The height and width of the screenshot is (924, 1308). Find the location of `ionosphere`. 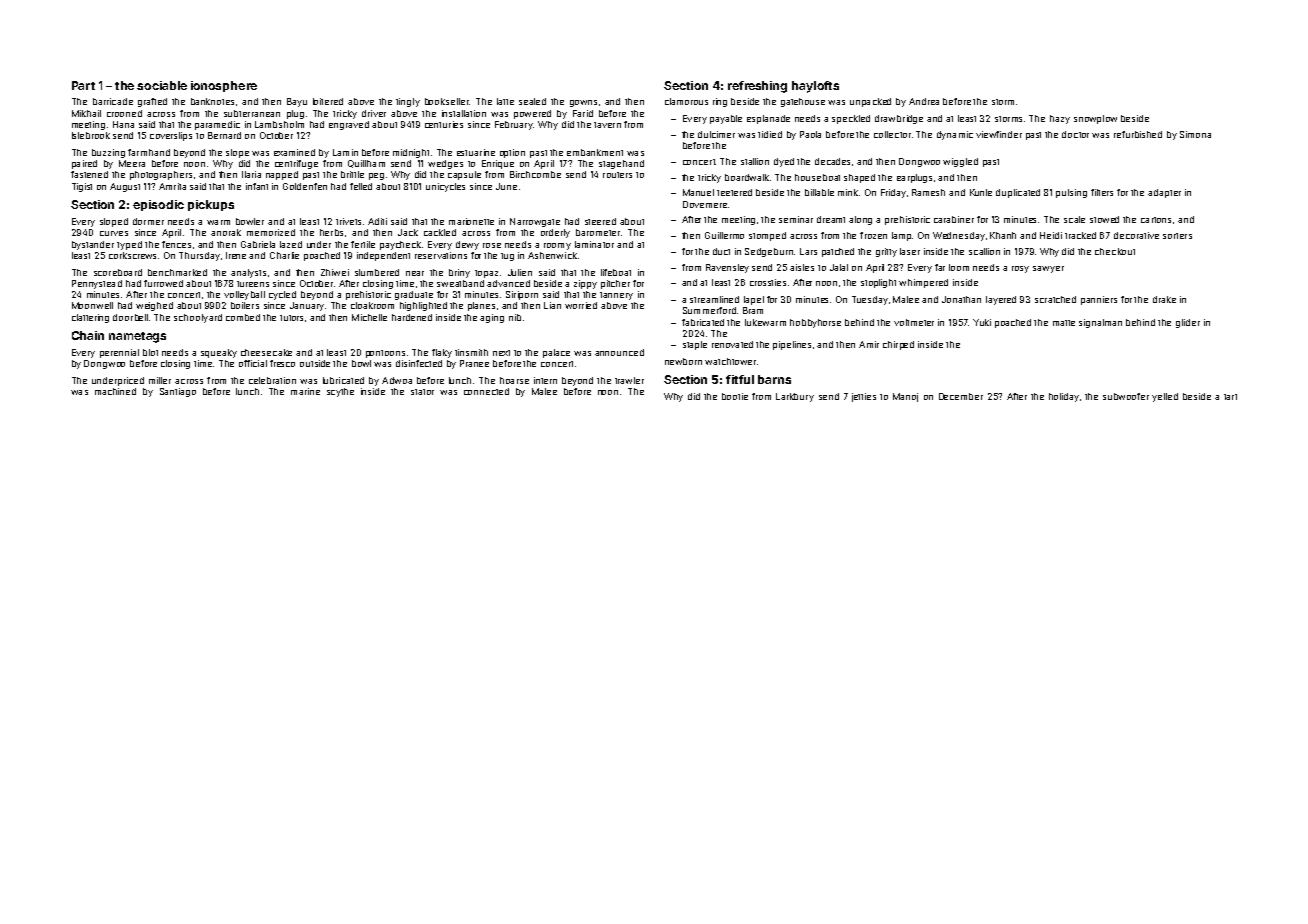

ionosphere is located at coordinates (224, 86).
